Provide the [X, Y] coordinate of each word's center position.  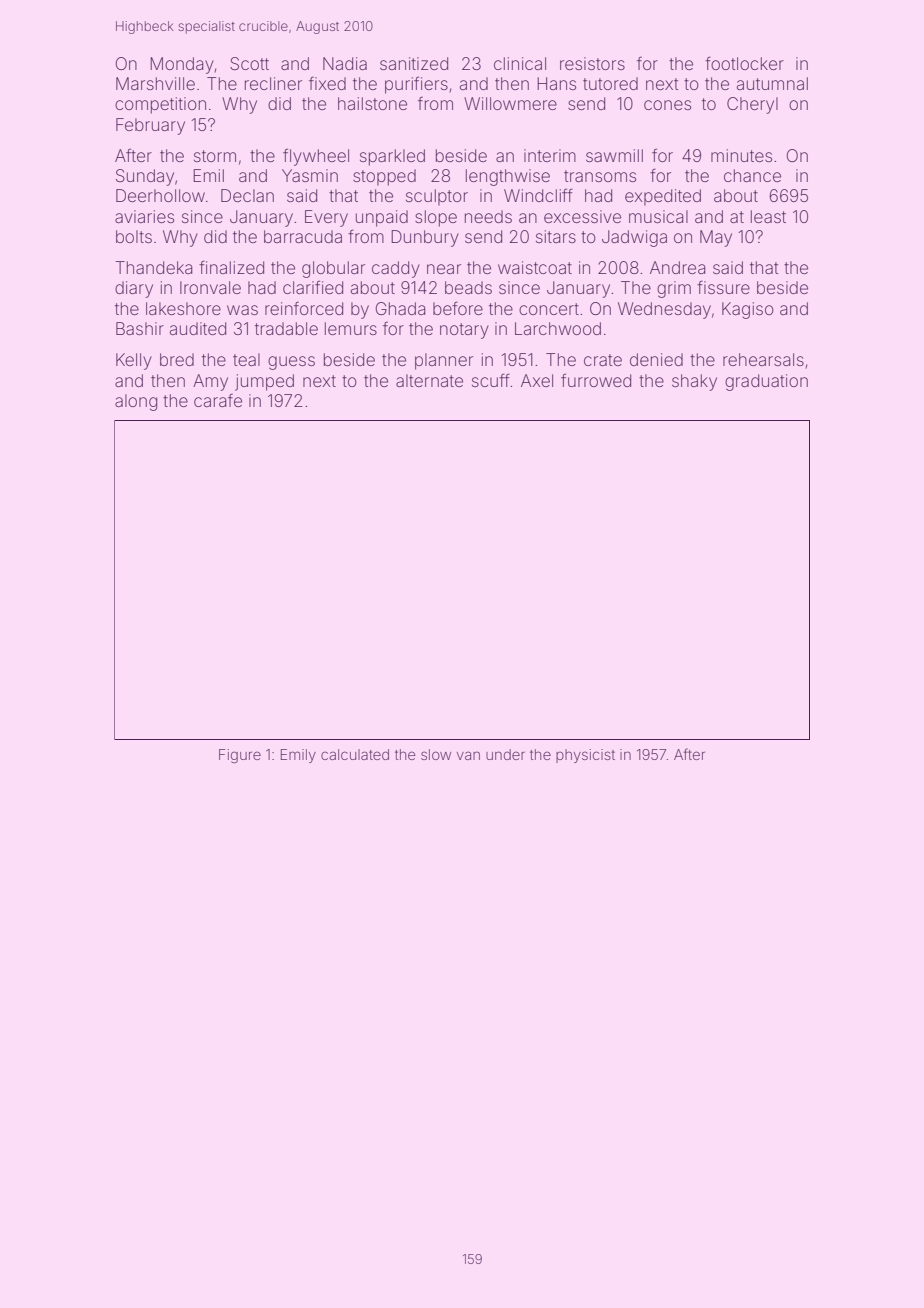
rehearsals [763, 359]
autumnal [772, 83]
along [136, 402]
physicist [585, 756]
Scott [249, 63]
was [242, 310]
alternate [429, 380]
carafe [218, 400]
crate [603, 360]
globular [333, 269]
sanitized [414, 63]
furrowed [596, 380]
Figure [240, 756]
